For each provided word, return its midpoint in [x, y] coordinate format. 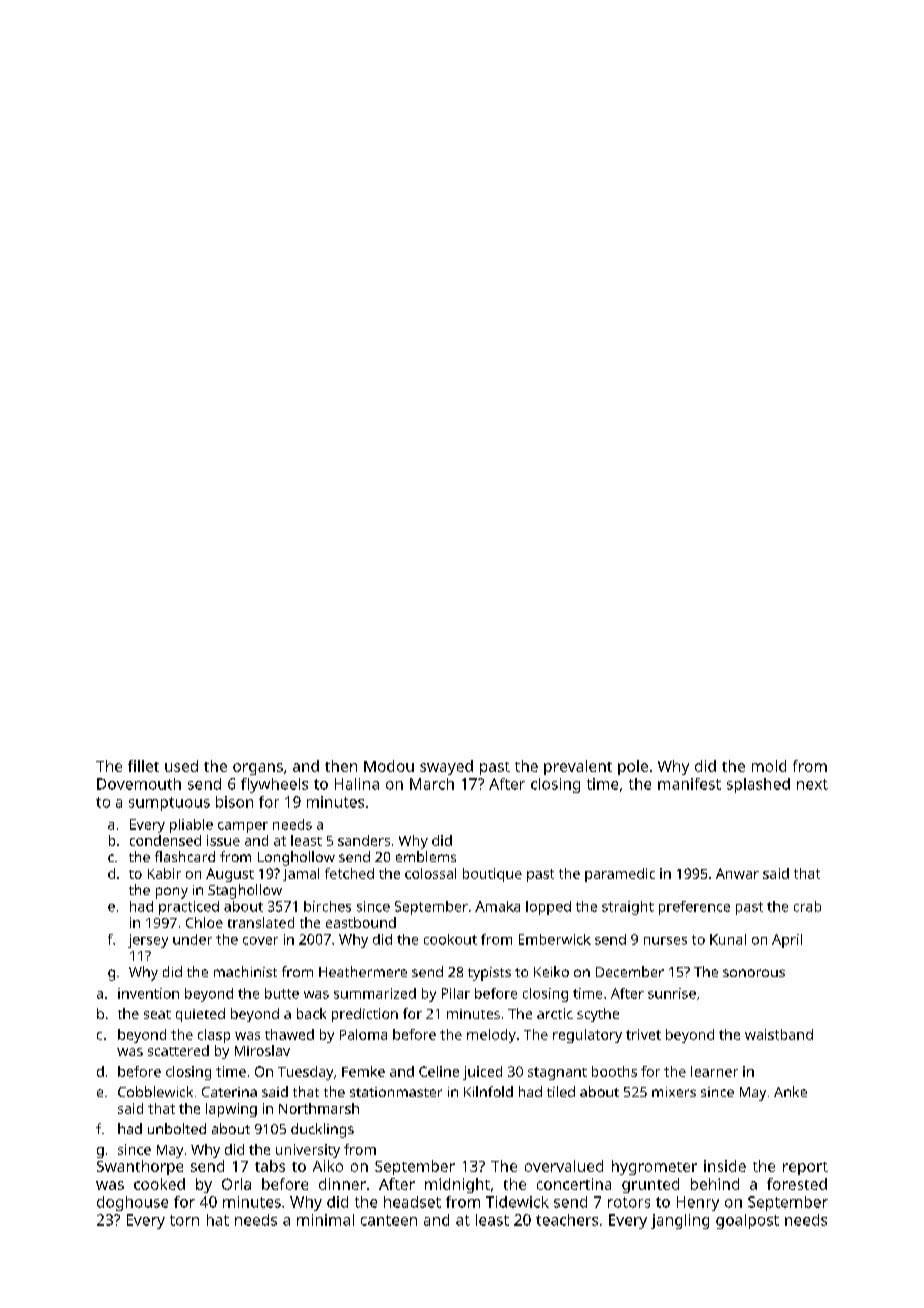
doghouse [132, 1203]
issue [223, 840]
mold [769, 766]
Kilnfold [488, 1091]
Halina [357, 784]
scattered [178, 1050]
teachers [567, 1220]
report [805, 1168]
